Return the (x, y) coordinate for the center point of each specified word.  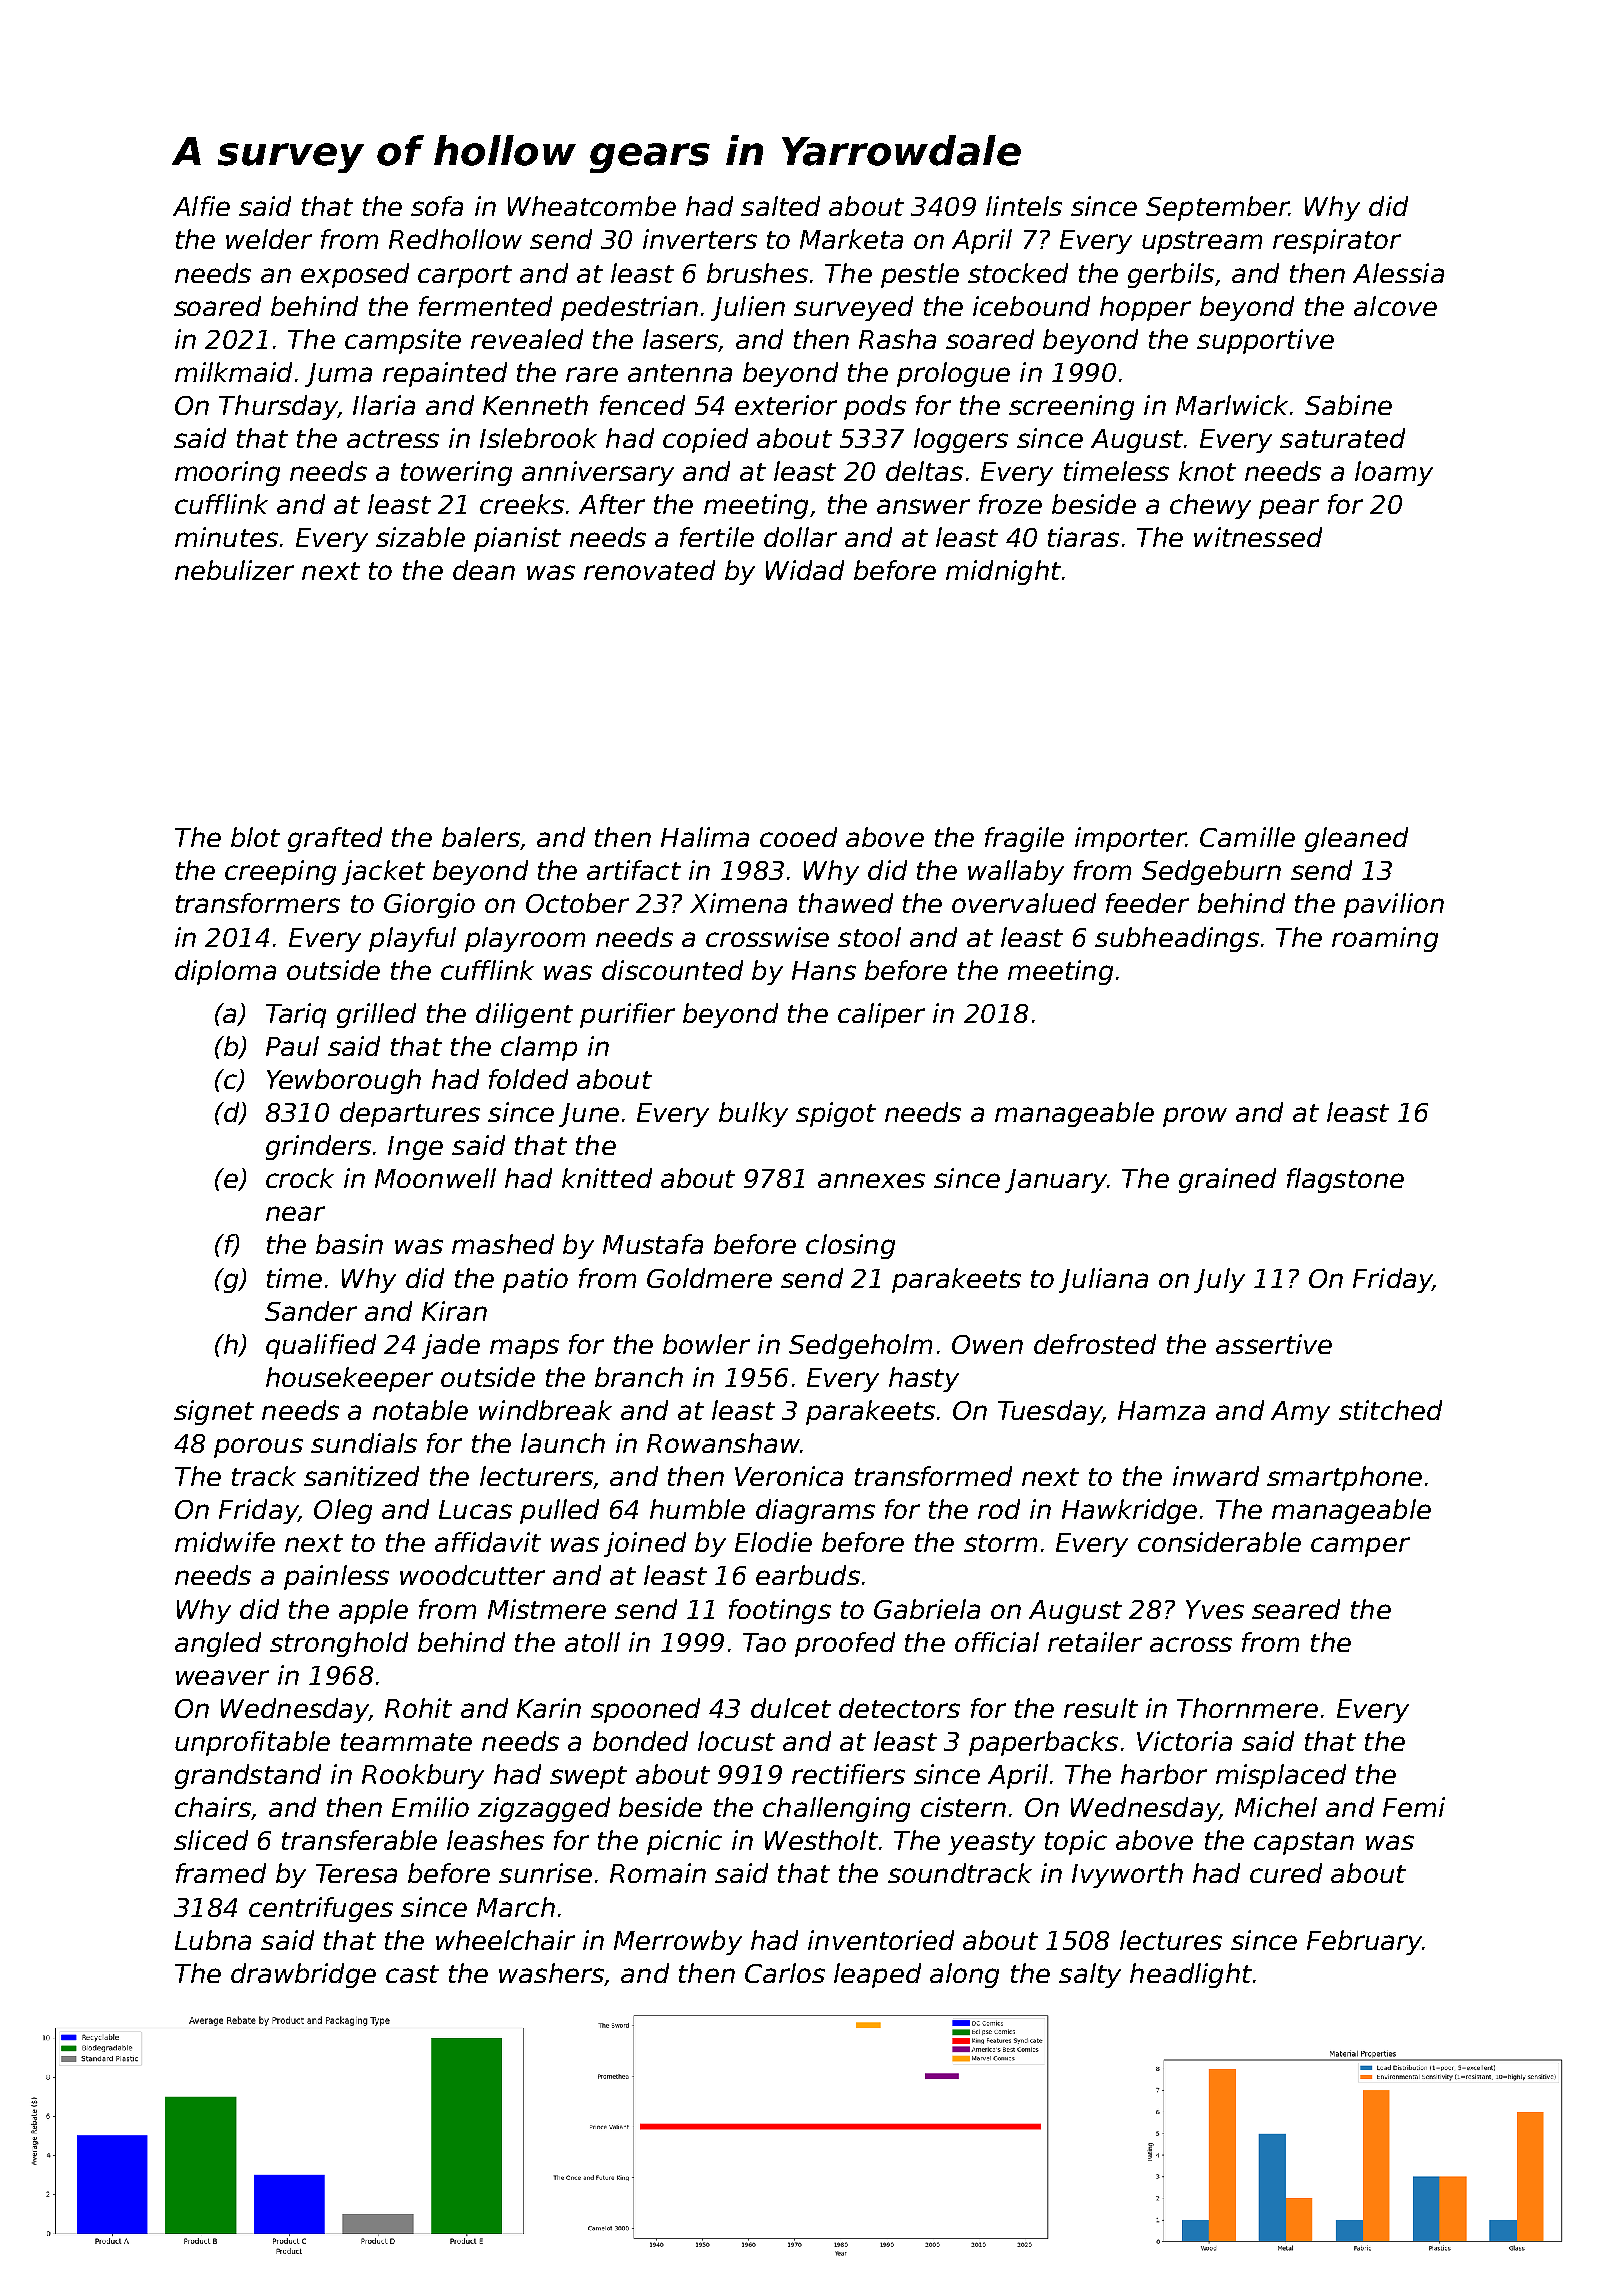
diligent (524, 1015)
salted (780, 206)
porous (258, 1448)
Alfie (201, 206)
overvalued (1024, 903)
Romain (658, 1873)
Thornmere (1247, 1708)
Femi (1414, 1807)
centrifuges (321, 1909)
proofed (845, 1644)
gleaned (1356, 839)
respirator (1337, 241)
